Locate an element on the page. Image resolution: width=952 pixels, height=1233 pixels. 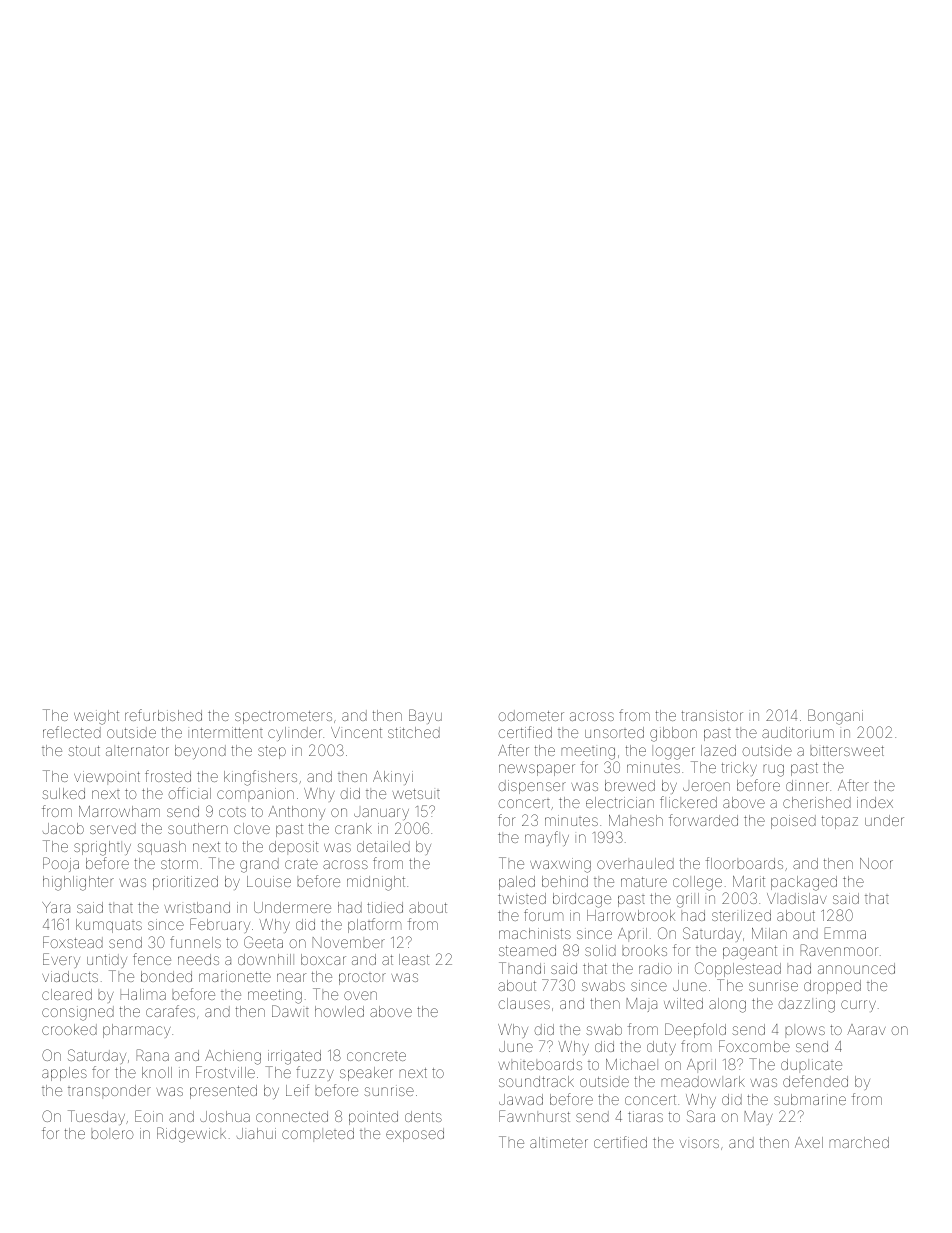
wetsuit is located at coordinates (416, 794).
